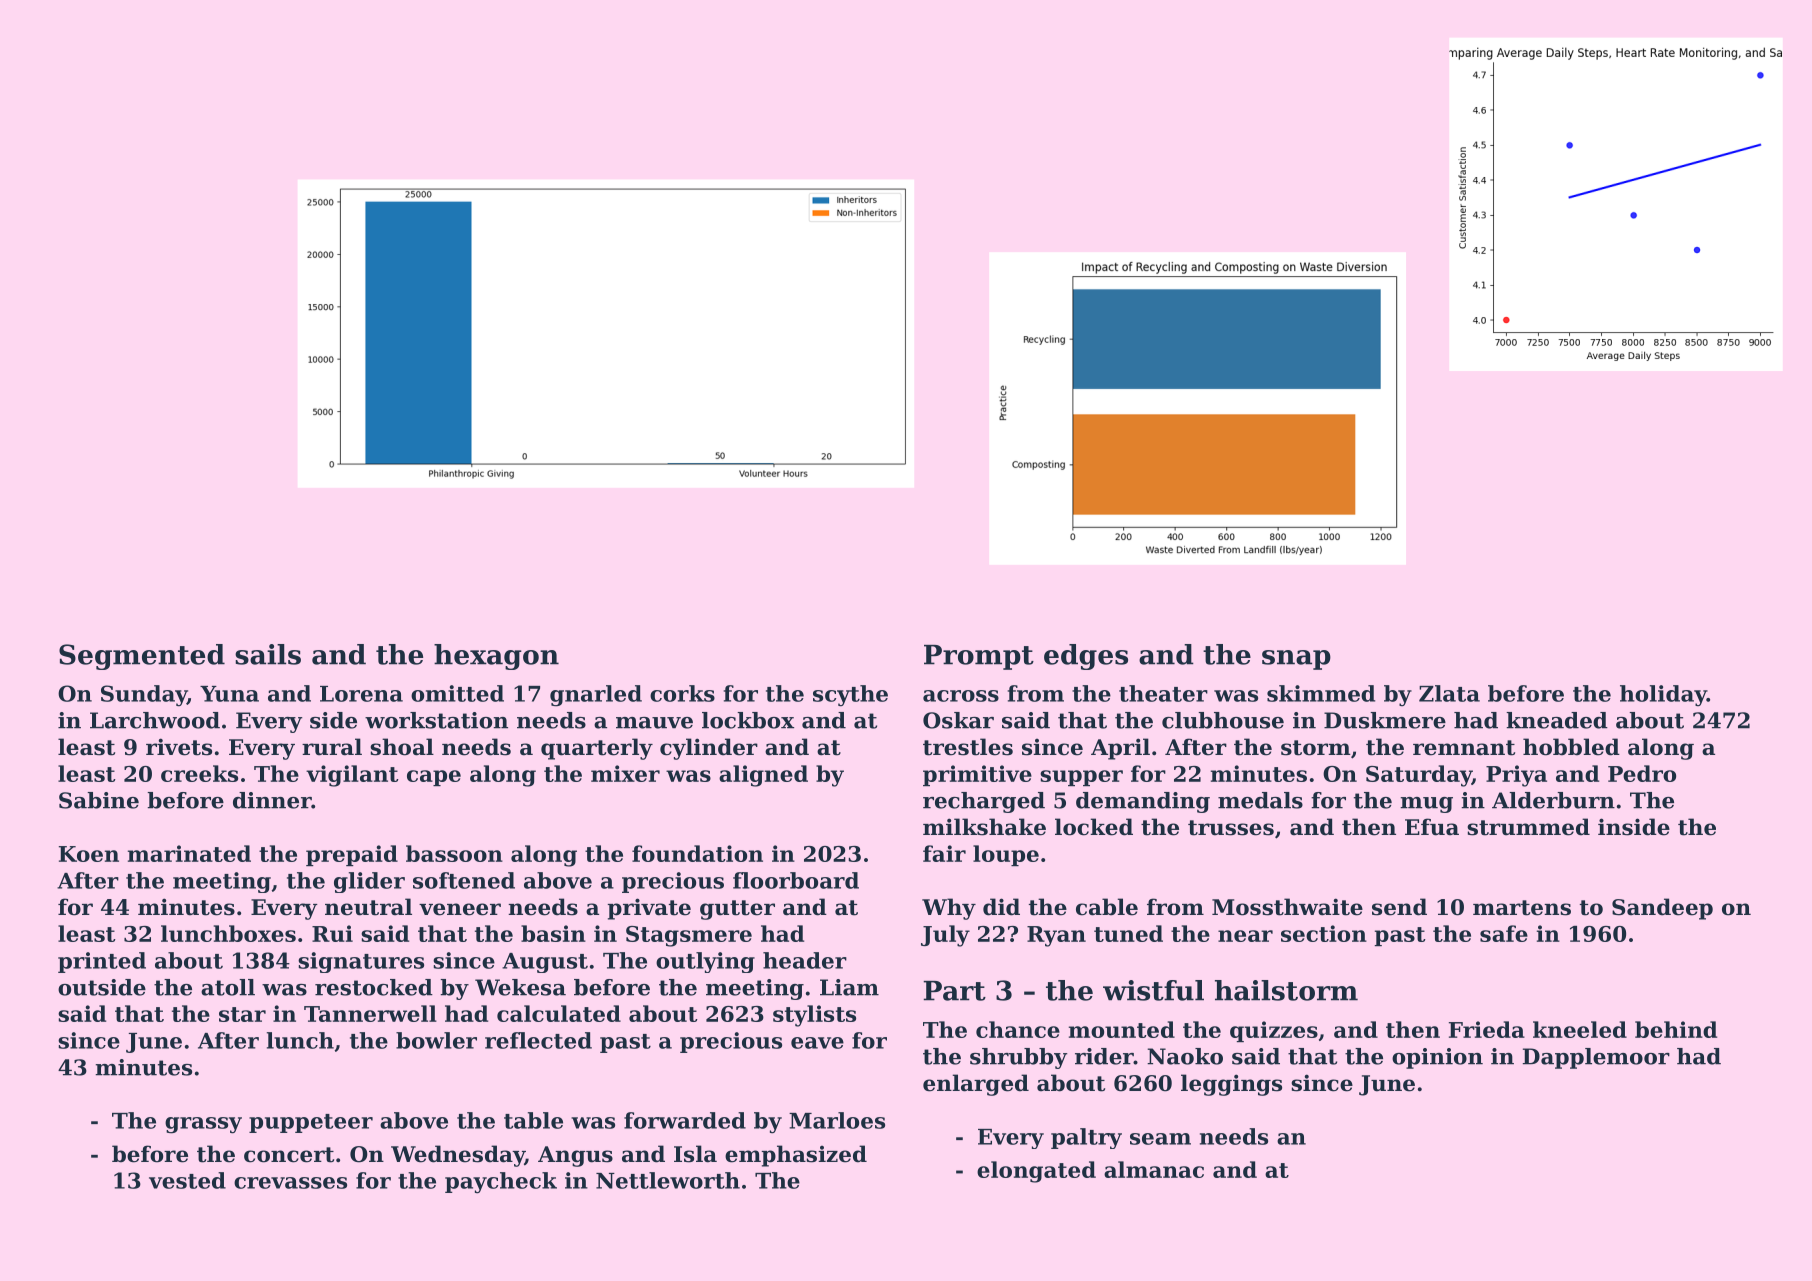 The image size is (1812, 1281). What do you see at coordinates (242, 1014) in the screenshot?
I see `star` at bounding box center [242, 1014].
